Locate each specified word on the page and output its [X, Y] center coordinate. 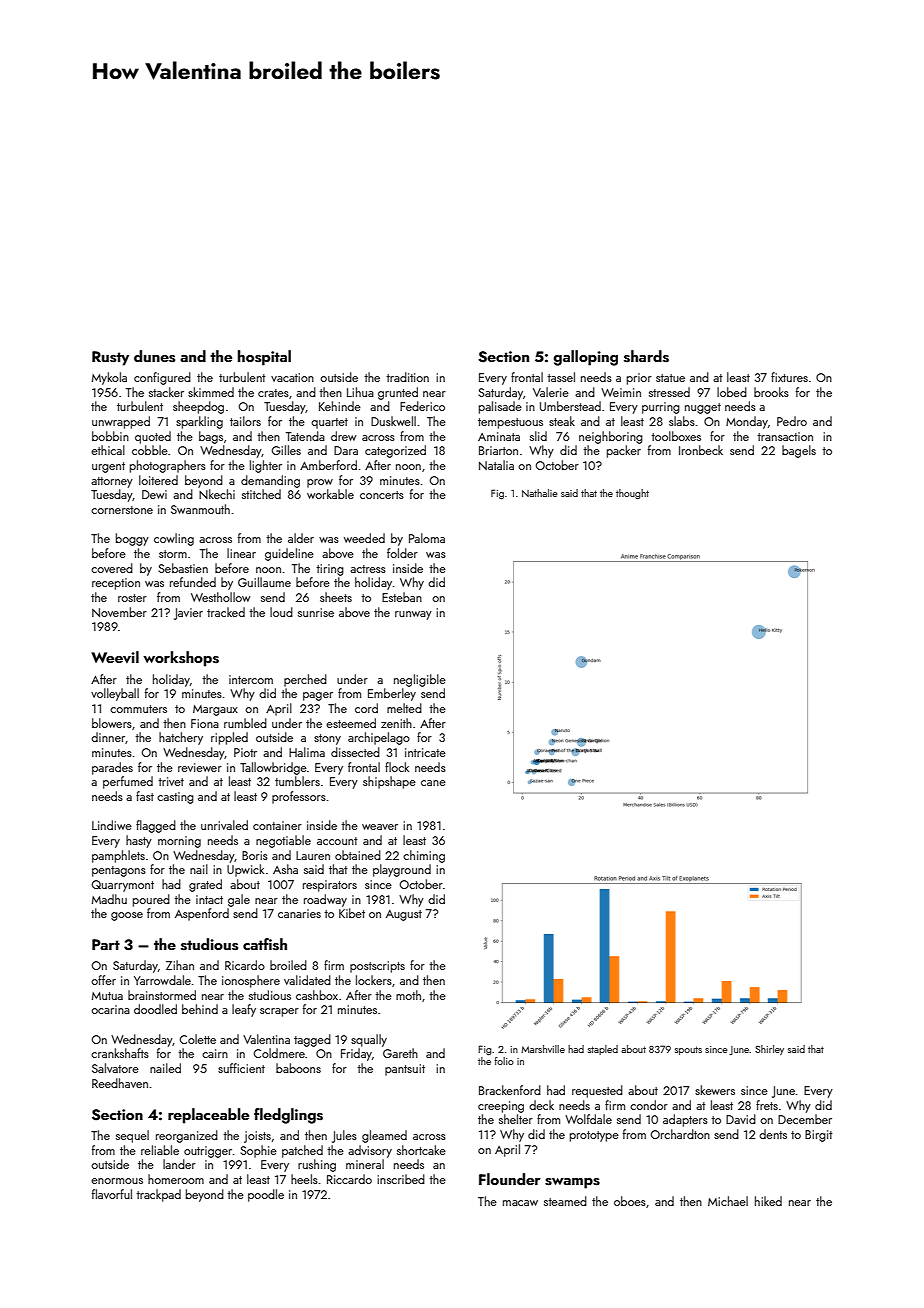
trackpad [158, 1195]
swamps [572, 1183]
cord [366, 708]
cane [433, 783]
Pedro [792, 421]
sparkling [199, 422]
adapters [685, 1120]
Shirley [769, 1050]
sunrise [316, 612]
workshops [181, 659]
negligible [420, 680]
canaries [299, 913]
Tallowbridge [273, 768]
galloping [585, 358]
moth [408, 995]
